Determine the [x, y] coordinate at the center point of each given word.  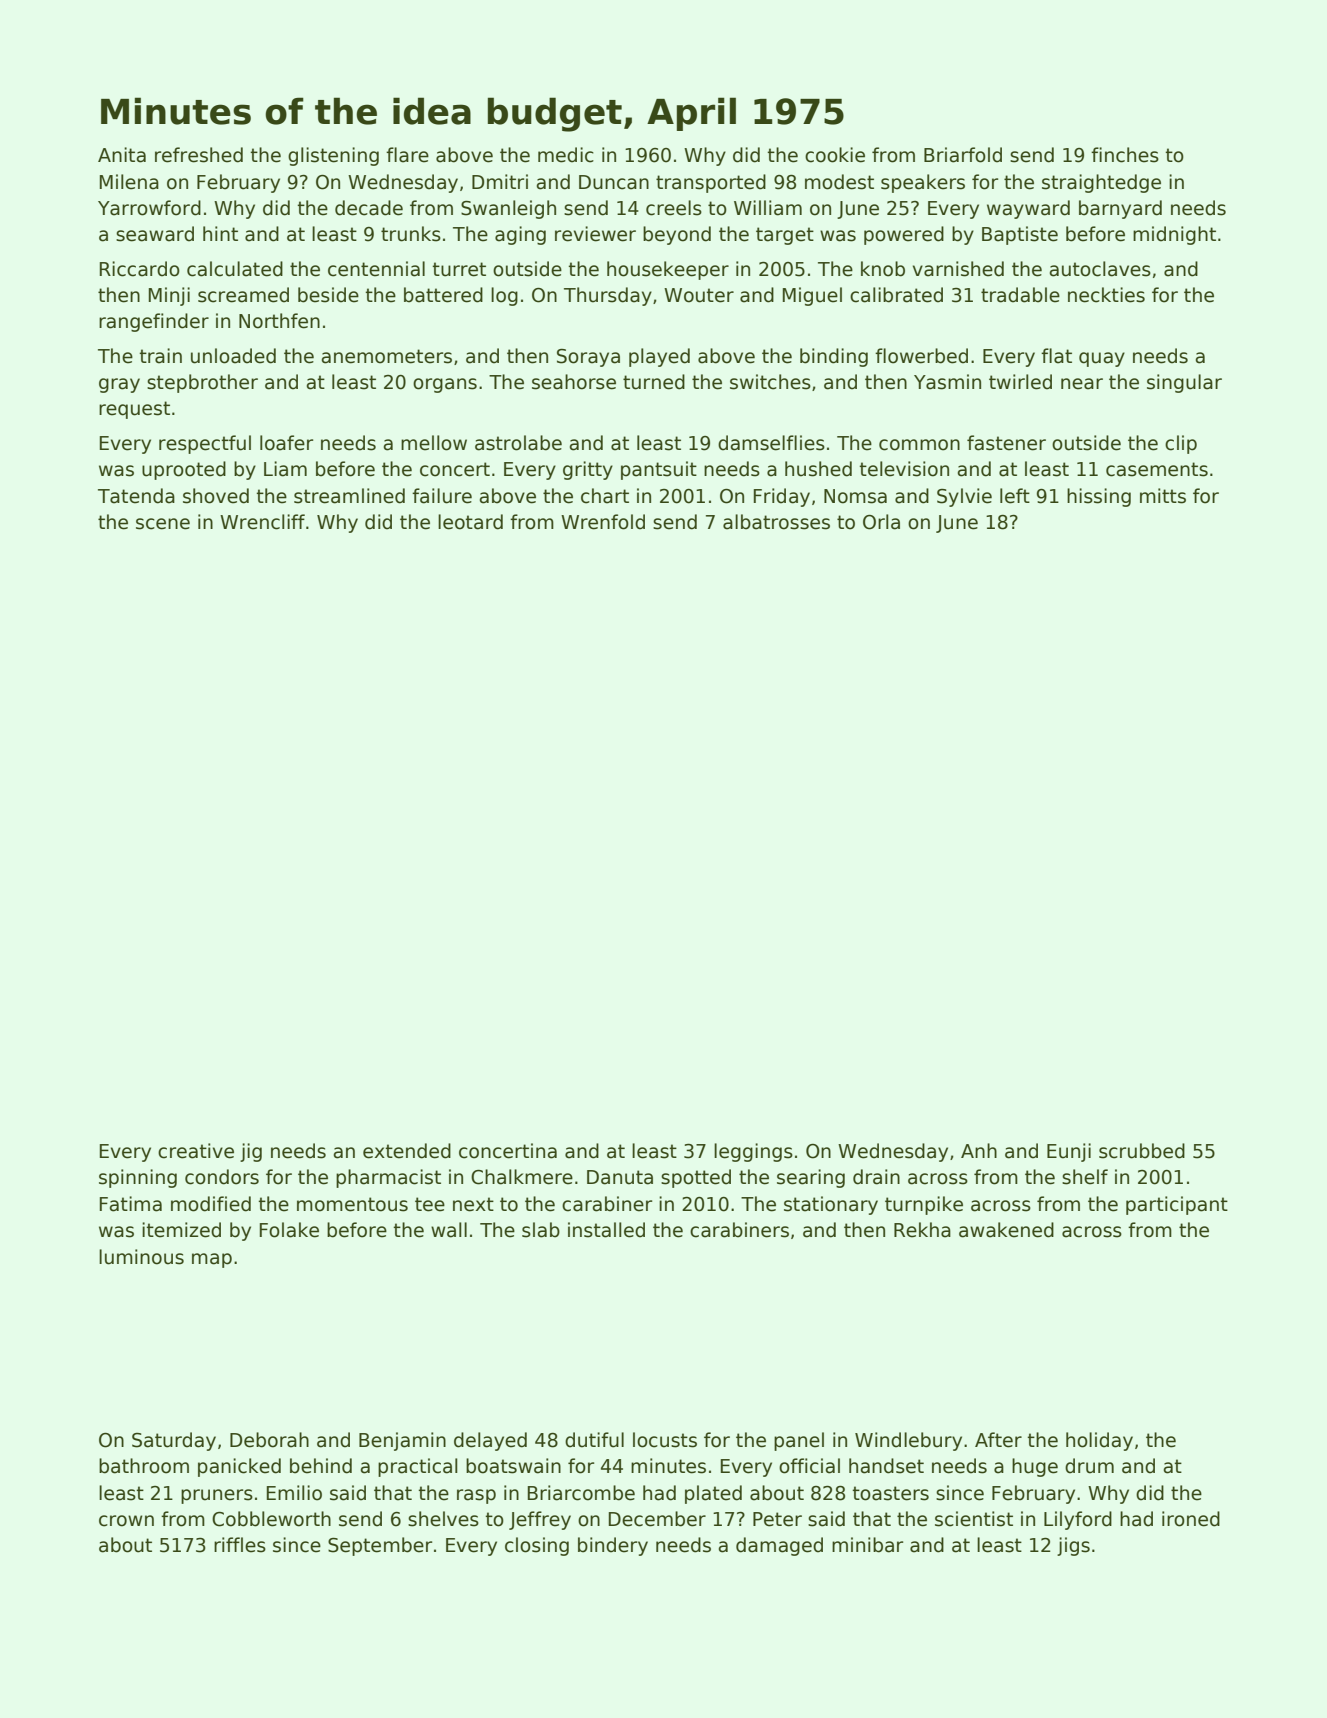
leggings [753, 1152]
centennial [376, 269]
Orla [881, 522]
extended [407, 1151]
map [212, 1260]
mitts [1163, 496]
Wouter [699, 295]
